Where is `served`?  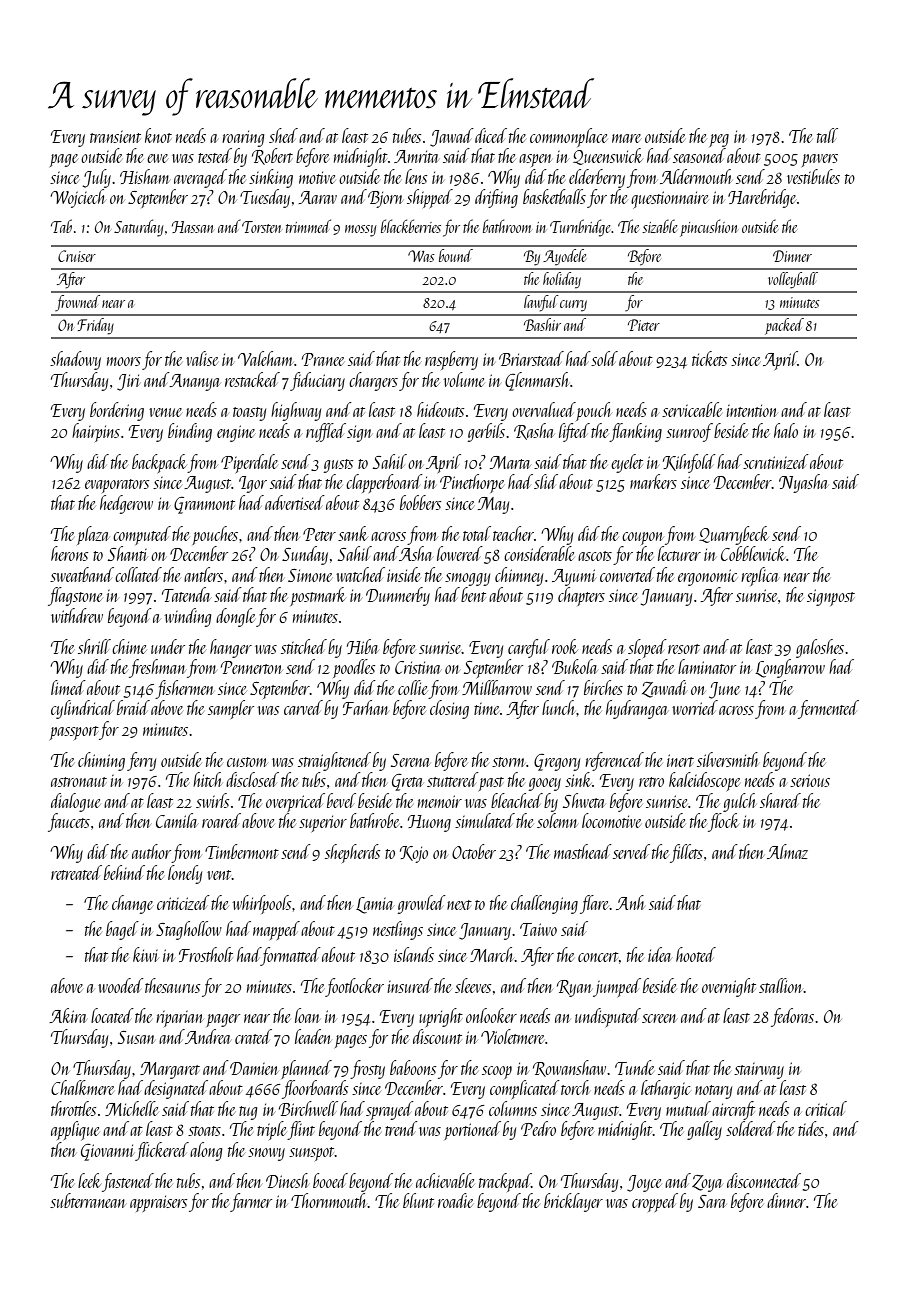 served is located at coordinates (631, 851).
